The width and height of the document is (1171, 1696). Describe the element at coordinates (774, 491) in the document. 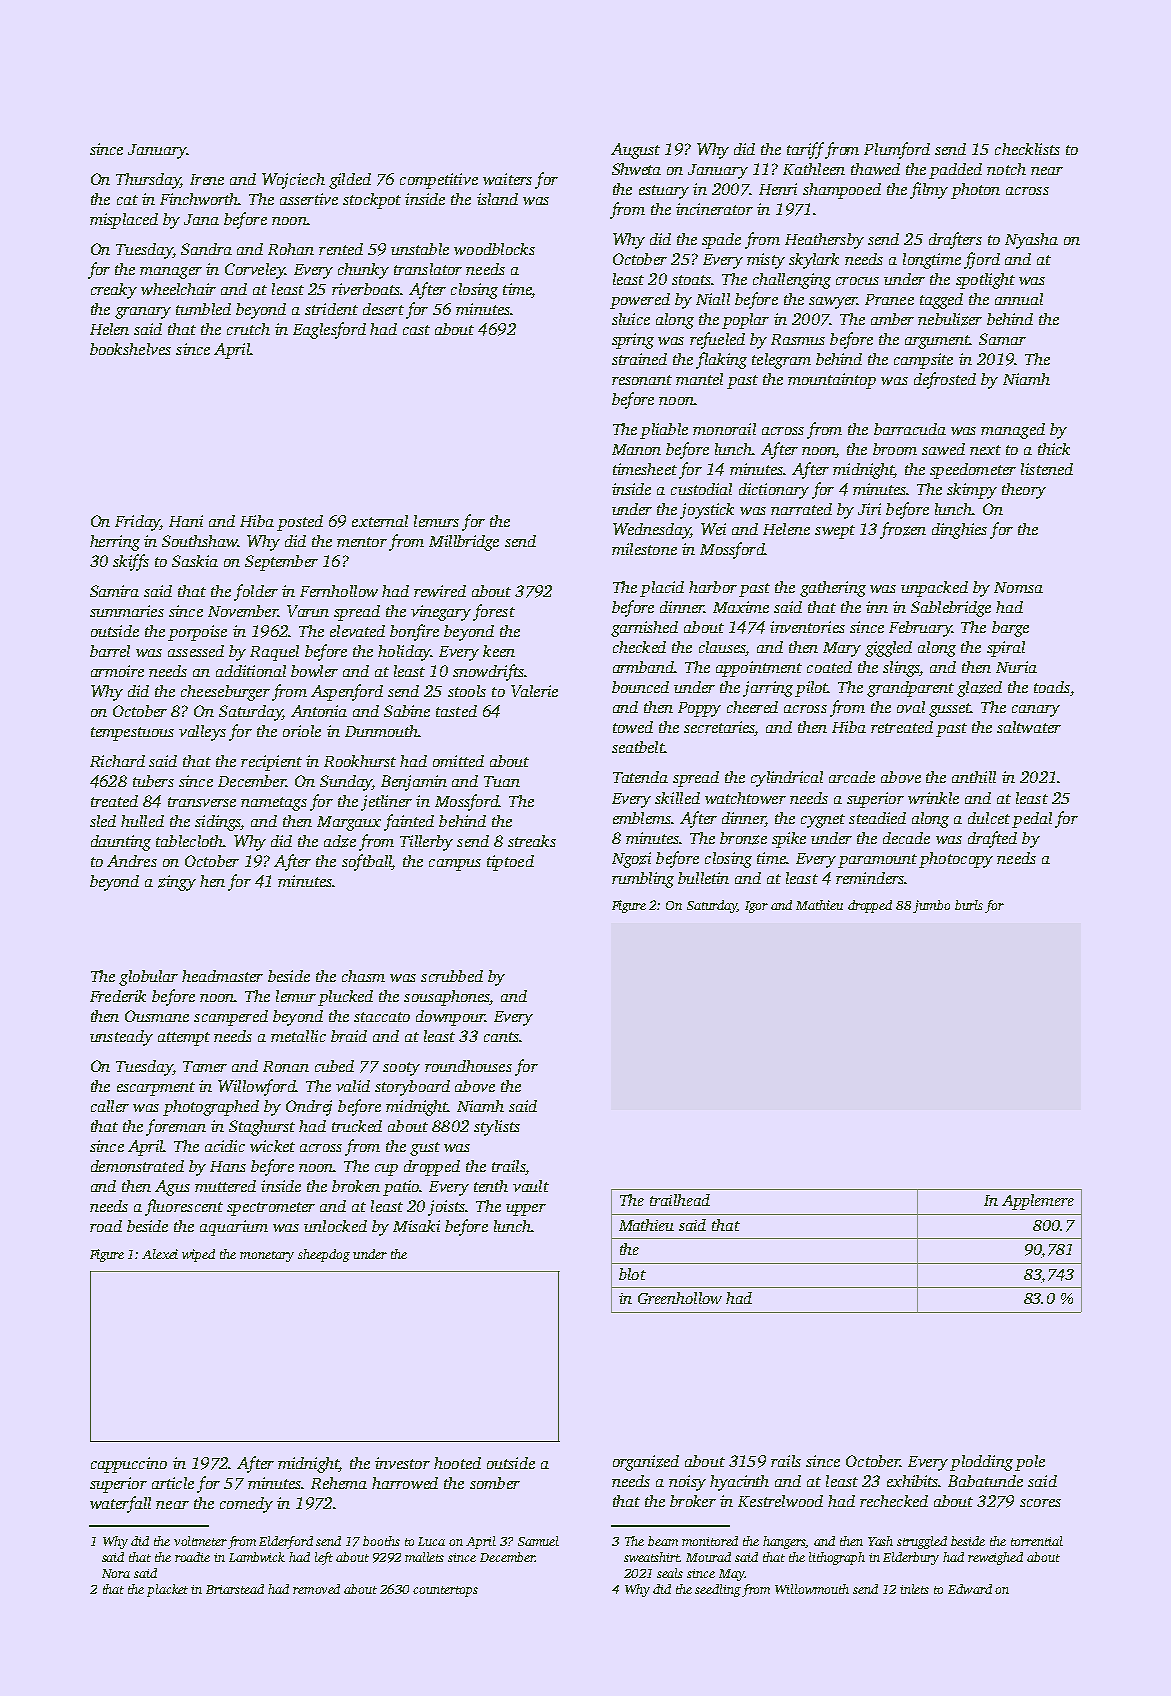

I see `dictionary` at that location.
